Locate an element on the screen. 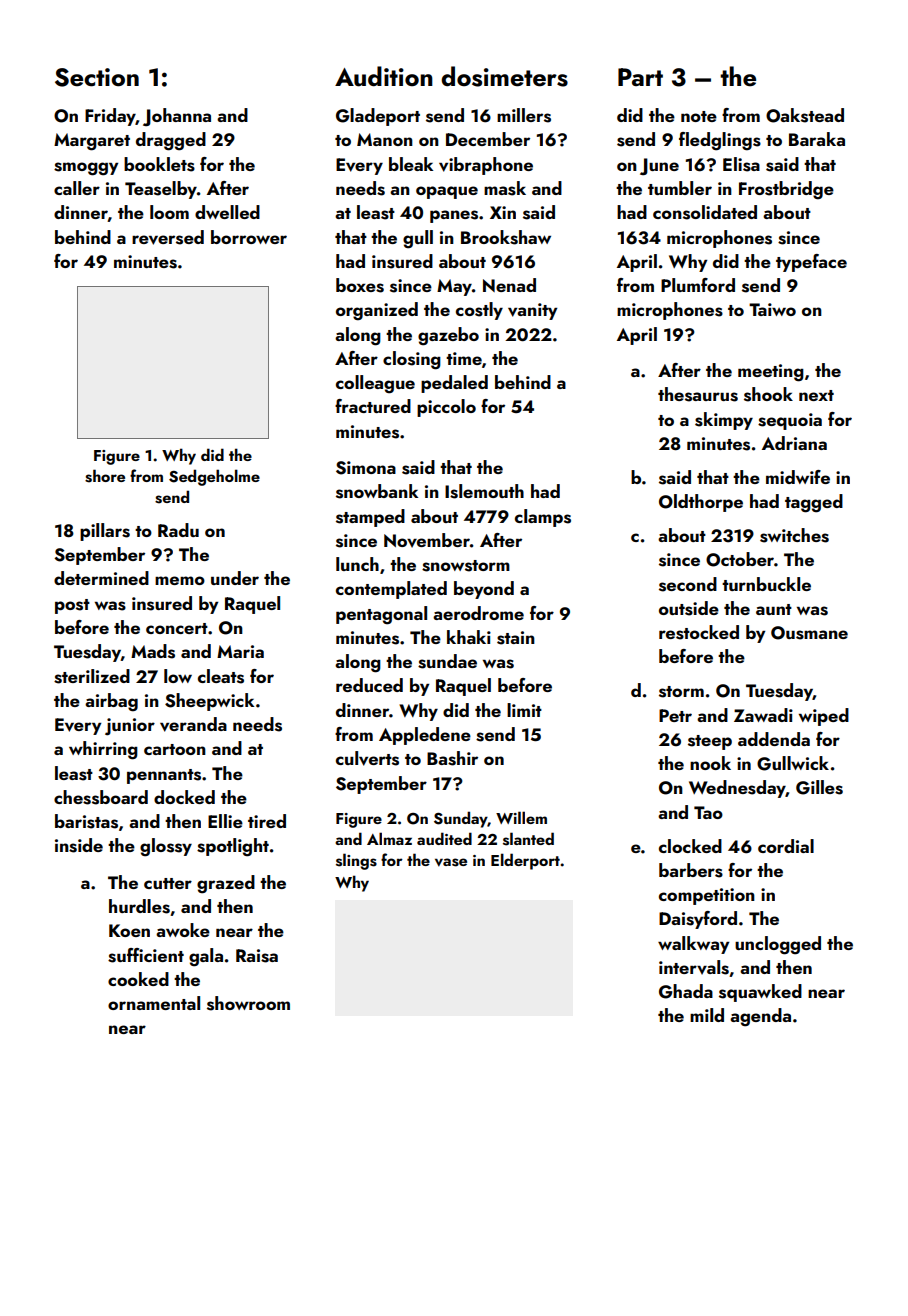  showroom is located at coordinates (248, 1003).
